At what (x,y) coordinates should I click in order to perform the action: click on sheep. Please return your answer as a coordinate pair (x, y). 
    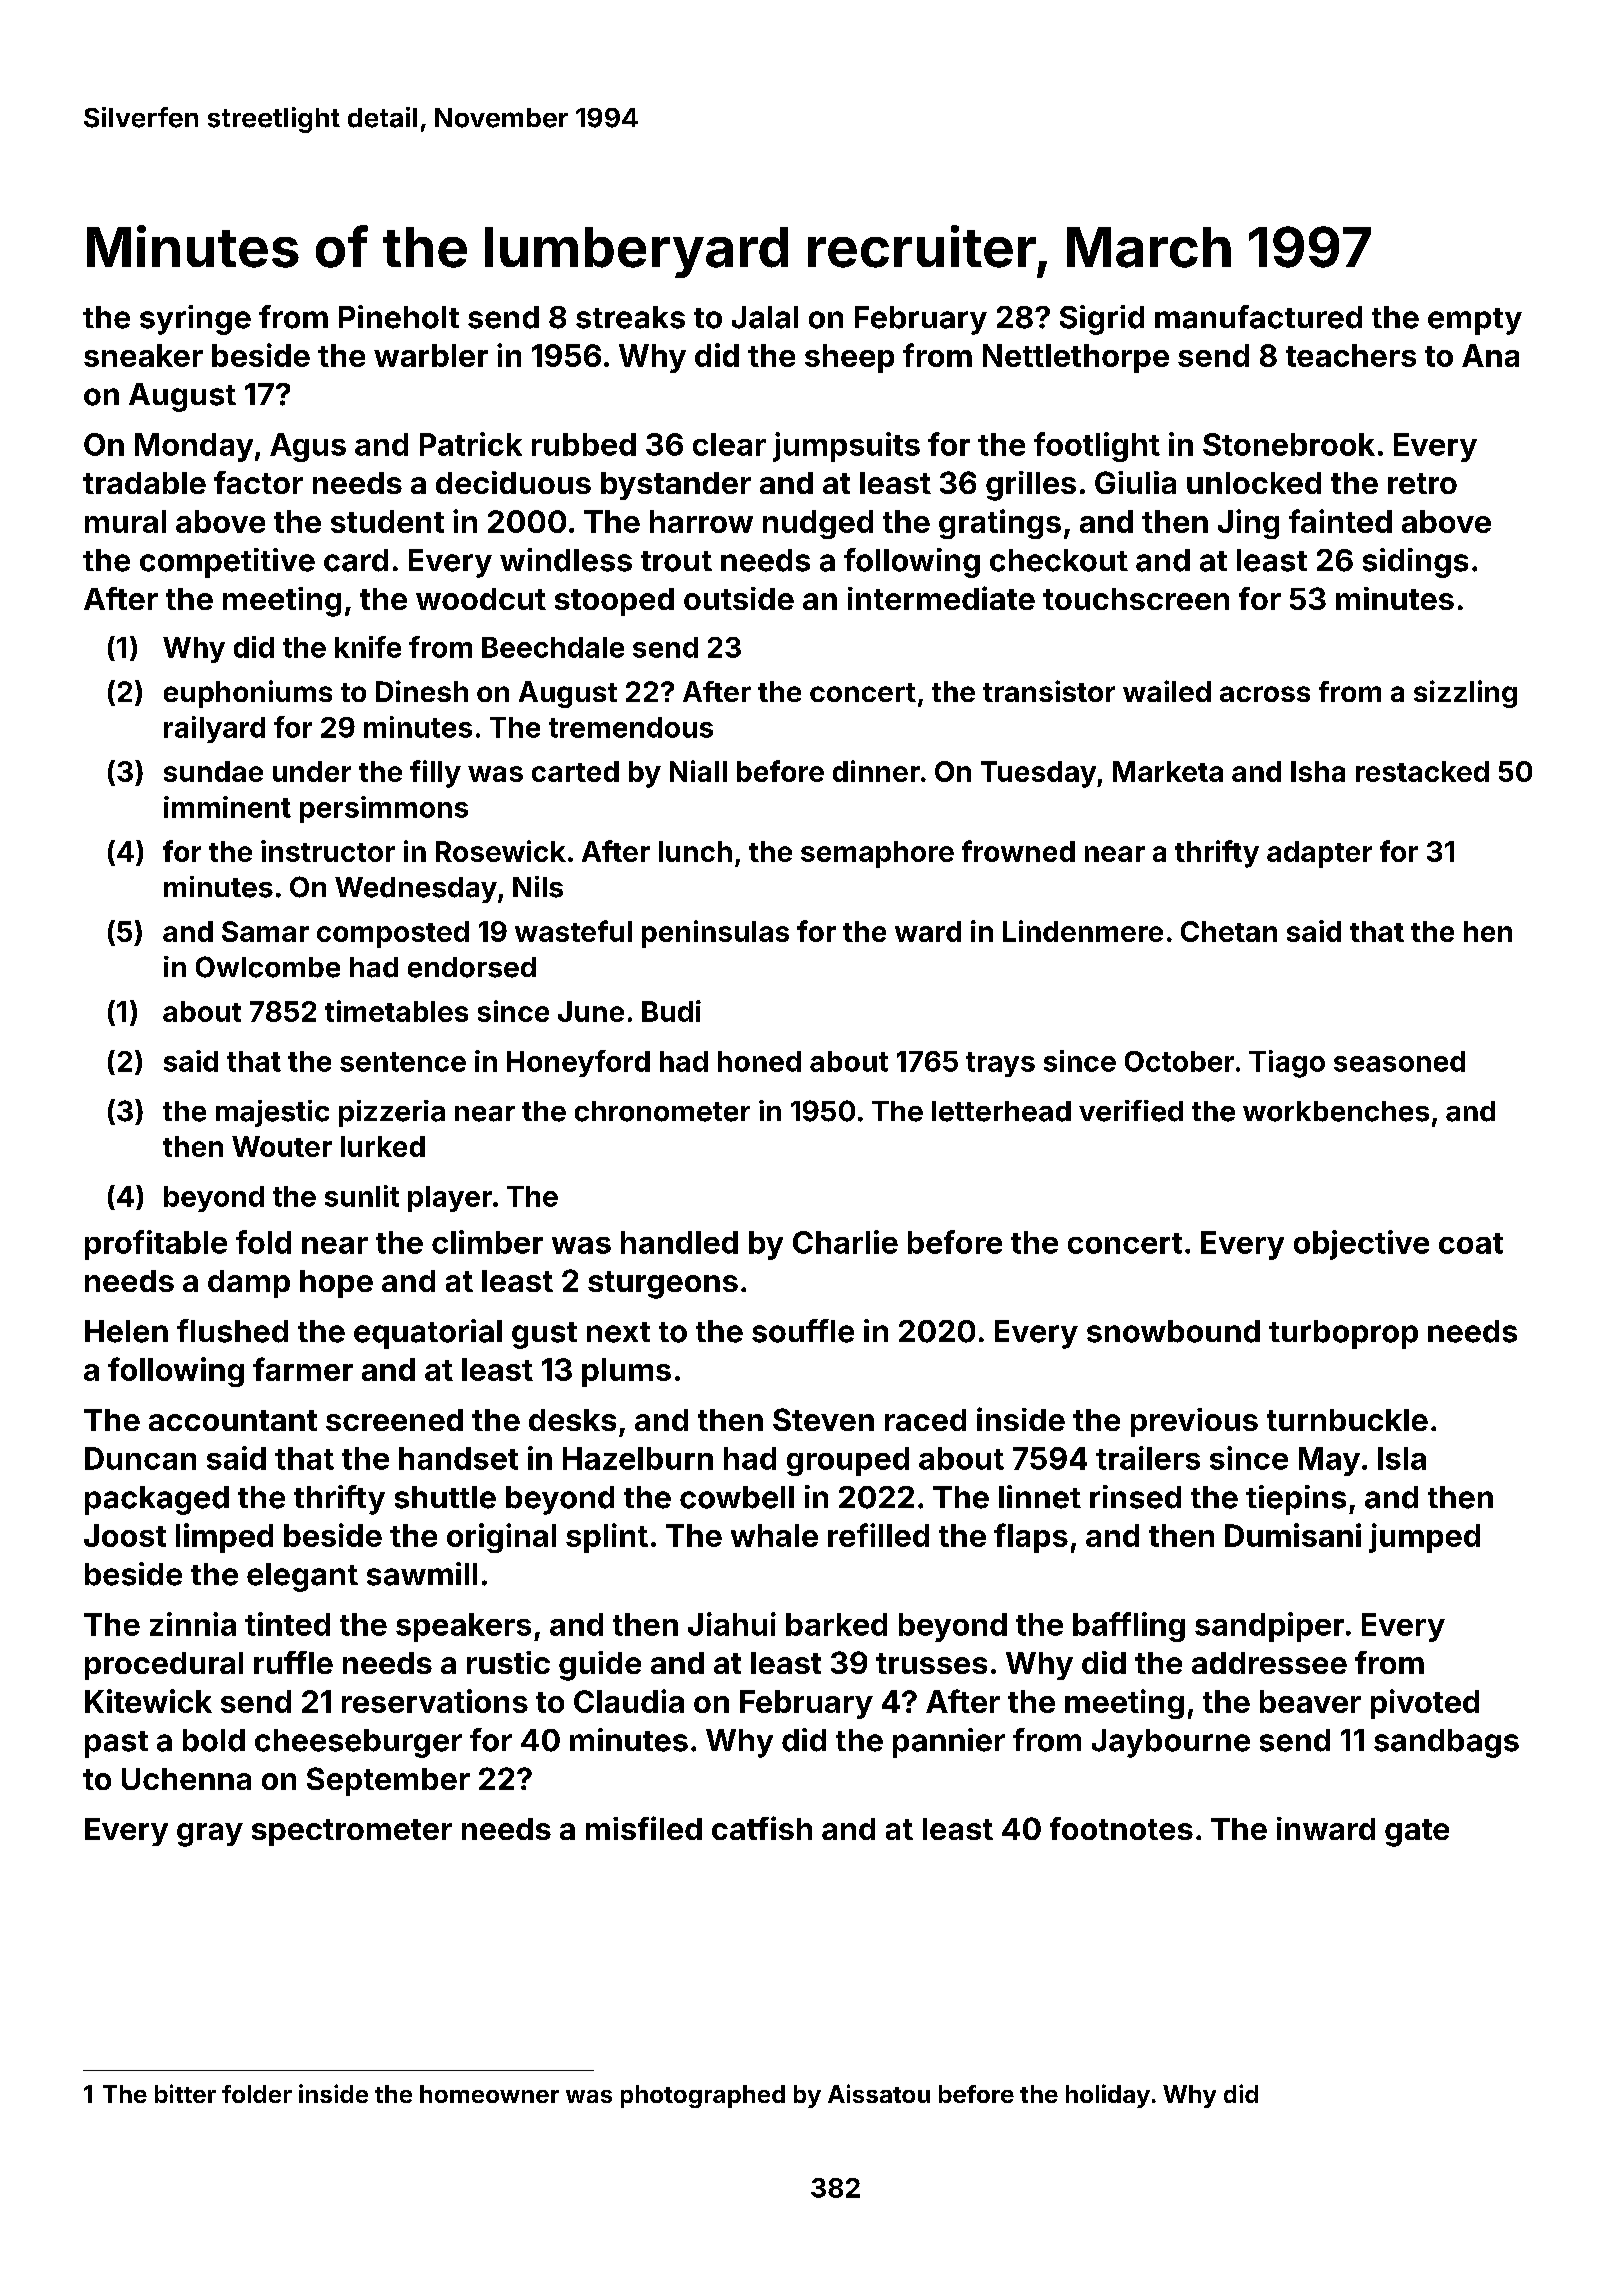
    Looking at the image, I should click on (849, 358).
